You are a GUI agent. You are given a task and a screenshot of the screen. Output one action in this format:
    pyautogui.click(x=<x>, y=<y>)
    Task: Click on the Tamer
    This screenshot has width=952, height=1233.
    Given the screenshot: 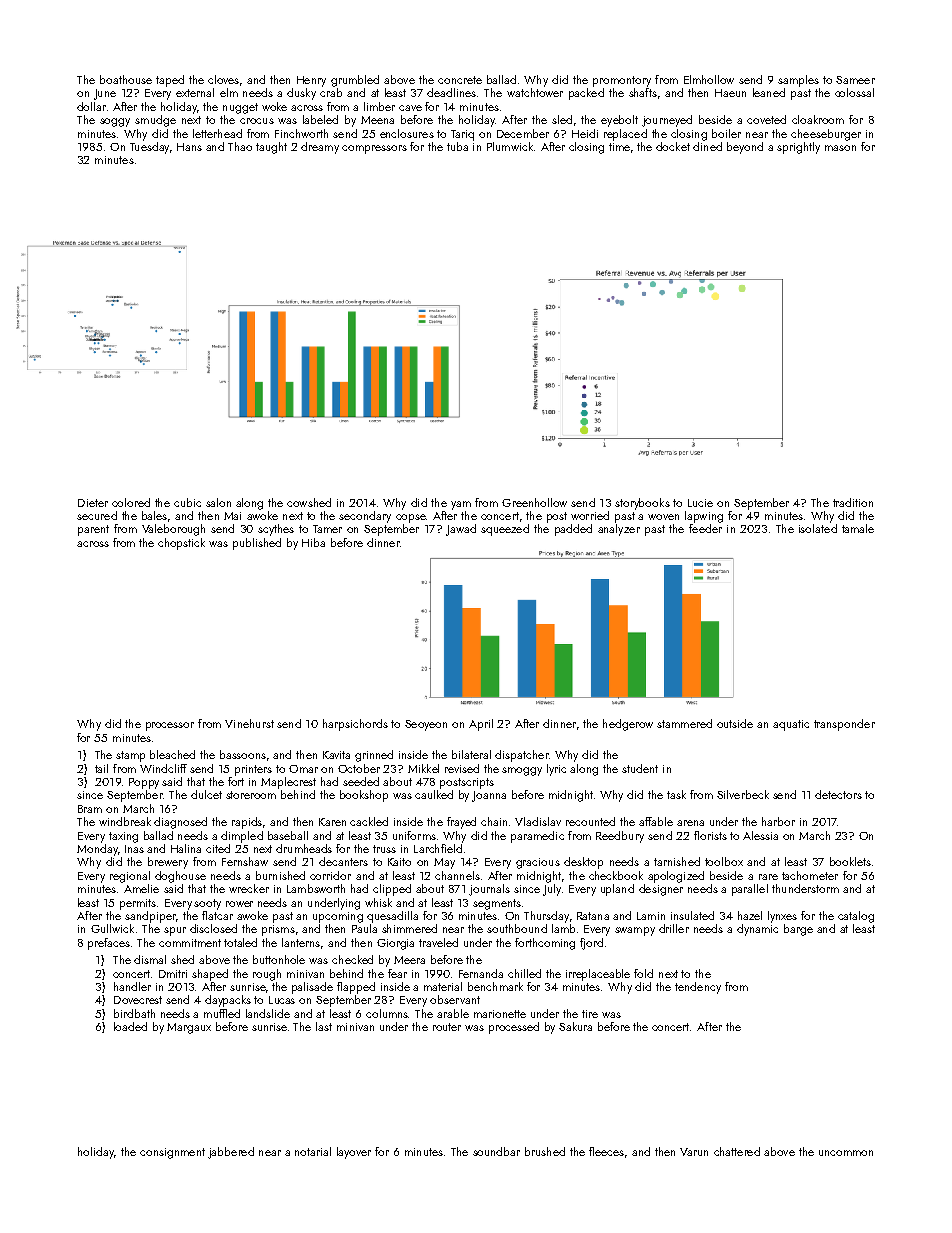 What is the action you would take?
    pyautogui.click(x=327, y=529)
